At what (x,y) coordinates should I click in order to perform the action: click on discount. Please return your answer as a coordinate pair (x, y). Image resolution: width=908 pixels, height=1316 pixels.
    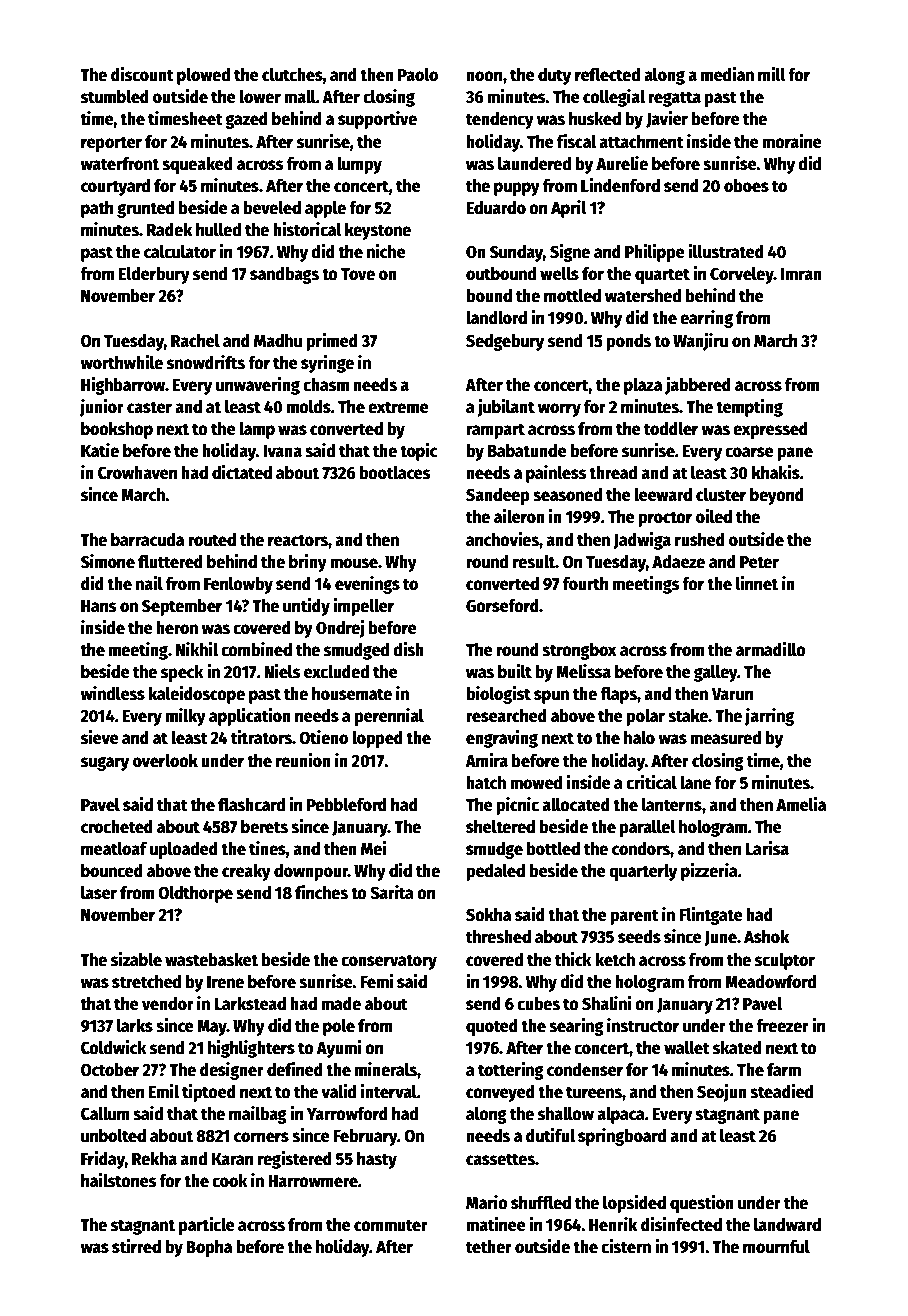
    Looking at the image, I should click on (142, 74).
